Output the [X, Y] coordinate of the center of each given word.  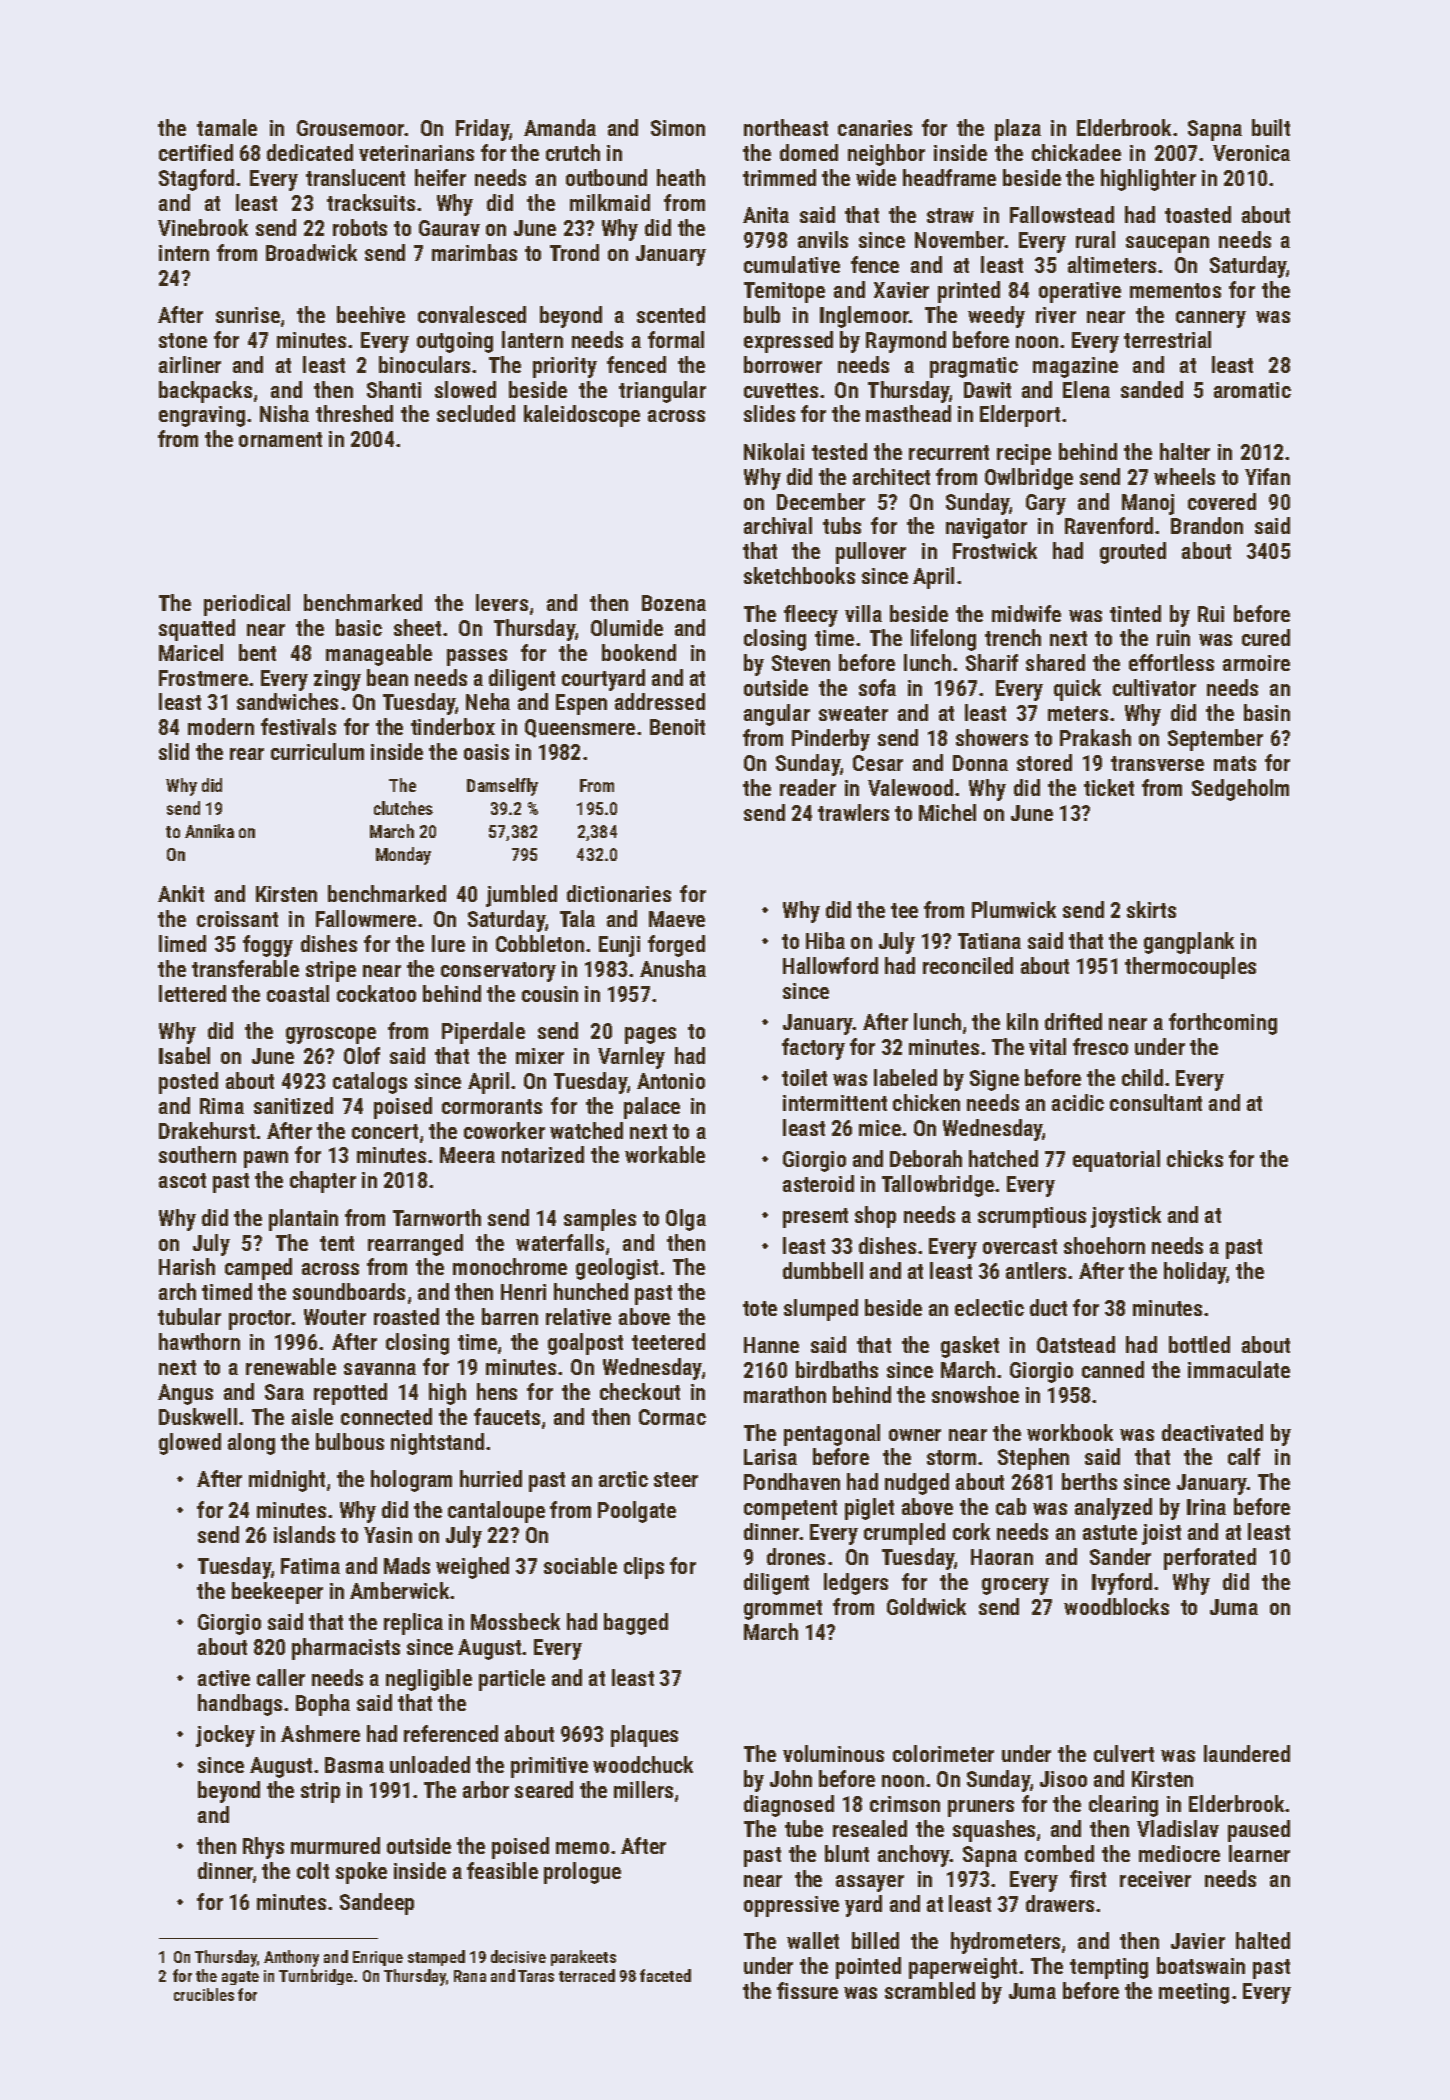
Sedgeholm [1240, 790]
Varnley [631, 1058]
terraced [587, 1975]
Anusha [673, 968]
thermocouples [1190, 968]
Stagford [196, 180]
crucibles [204, 1994]
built [1271, 127]
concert [385, 1131]
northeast [786, 127]
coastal [298, 993]
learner [1259, 1853]
